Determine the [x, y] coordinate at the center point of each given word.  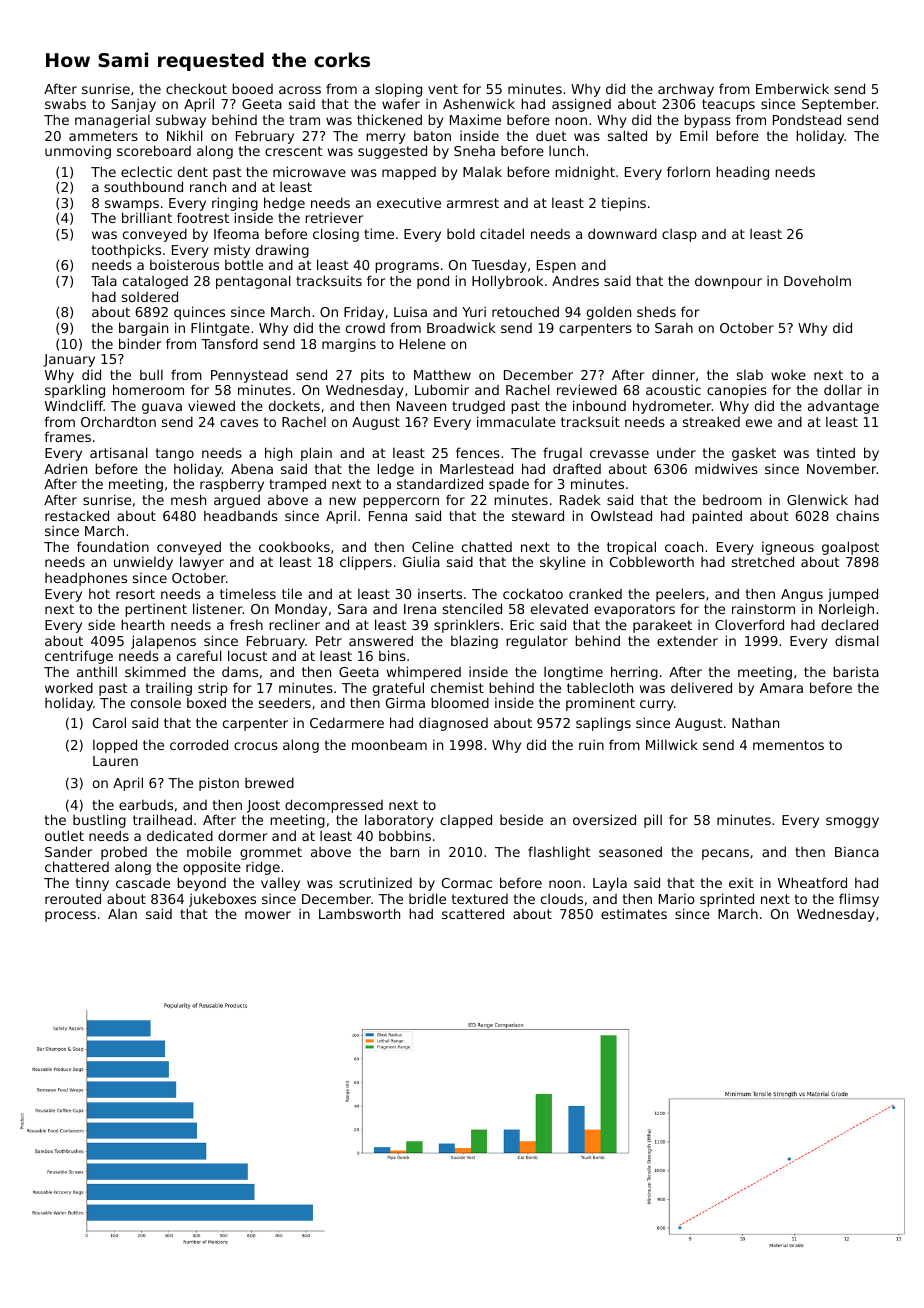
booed [252, 88]
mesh [188, 499]
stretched [763, 561]
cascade [143, 882]
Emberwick [792, 88]
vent [443, 89]
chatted [487, 546]
